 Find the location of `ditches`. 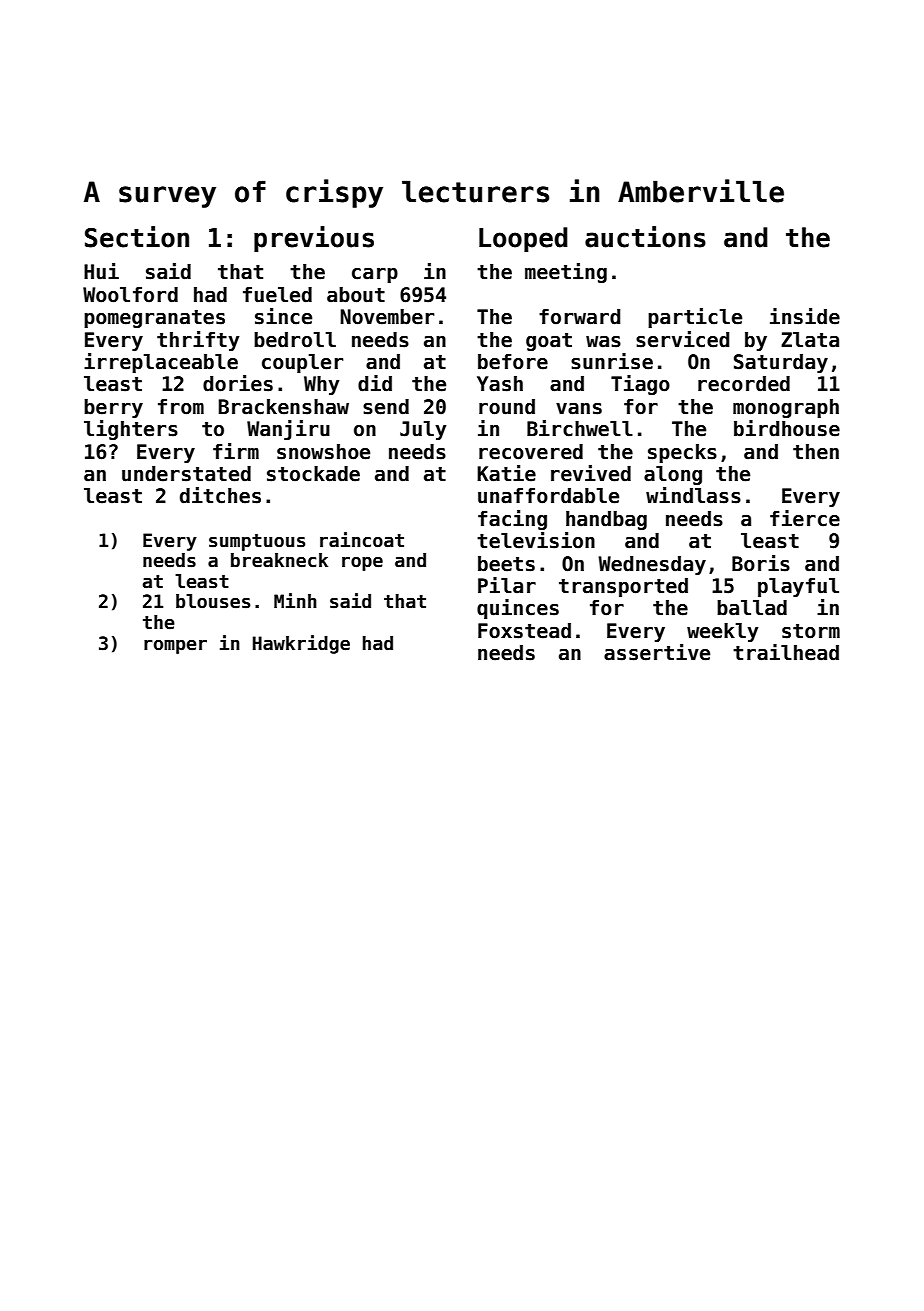

ditches is located at coordinates (220, 495).
